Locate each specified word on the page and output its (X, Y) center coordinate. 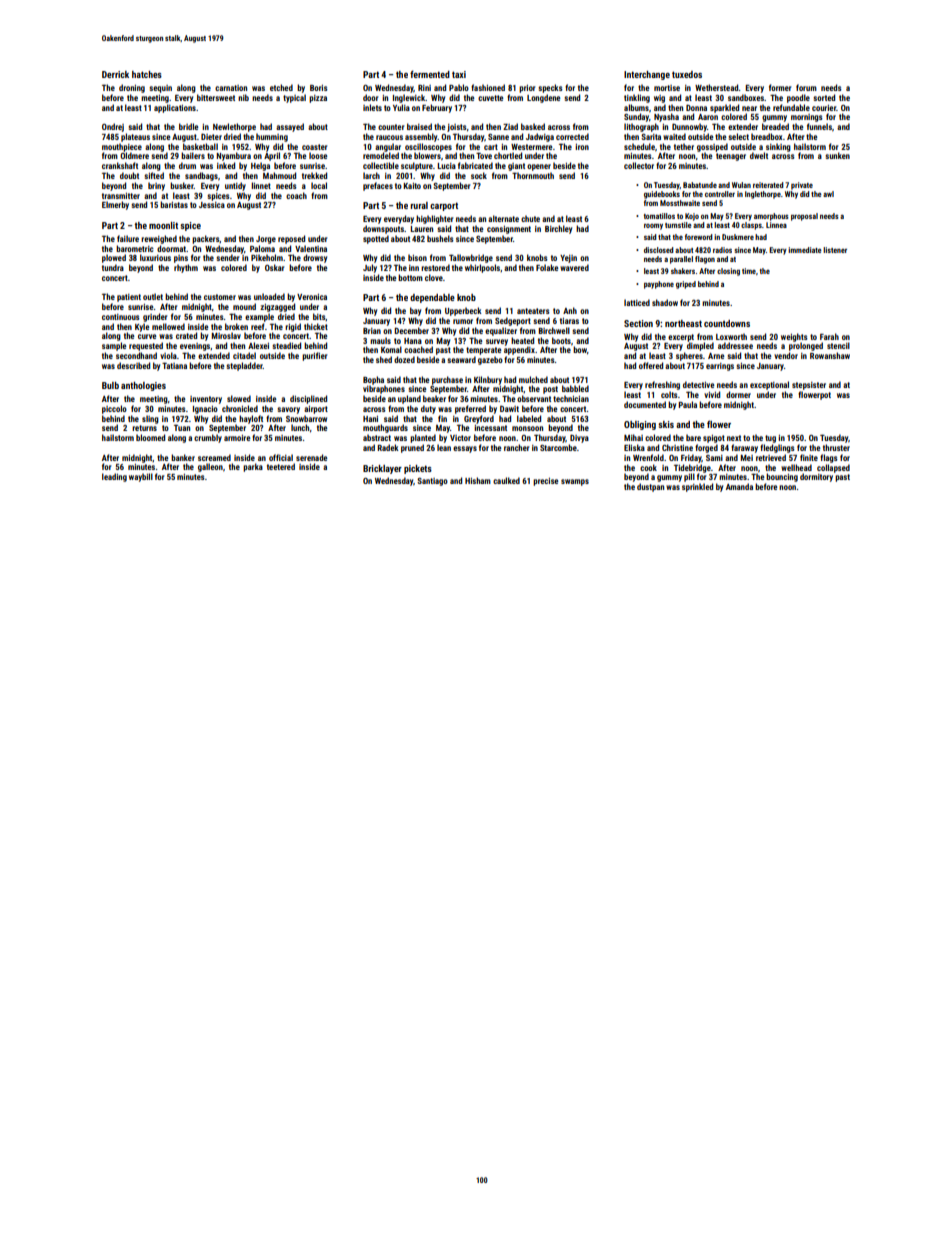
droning (132, 88)
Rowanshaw (830, 355)
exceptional (769, 385)
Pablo (459, 87)
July (370, 268)
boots (561, 340)
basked (533, 126)
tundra (113, 267)
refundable (791, 107)
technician (571, 398)
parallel (681, 260)
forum (806, 87)
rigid (293, 327)
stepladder (244, 366)
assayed (290, 127)
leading (114, 477)
